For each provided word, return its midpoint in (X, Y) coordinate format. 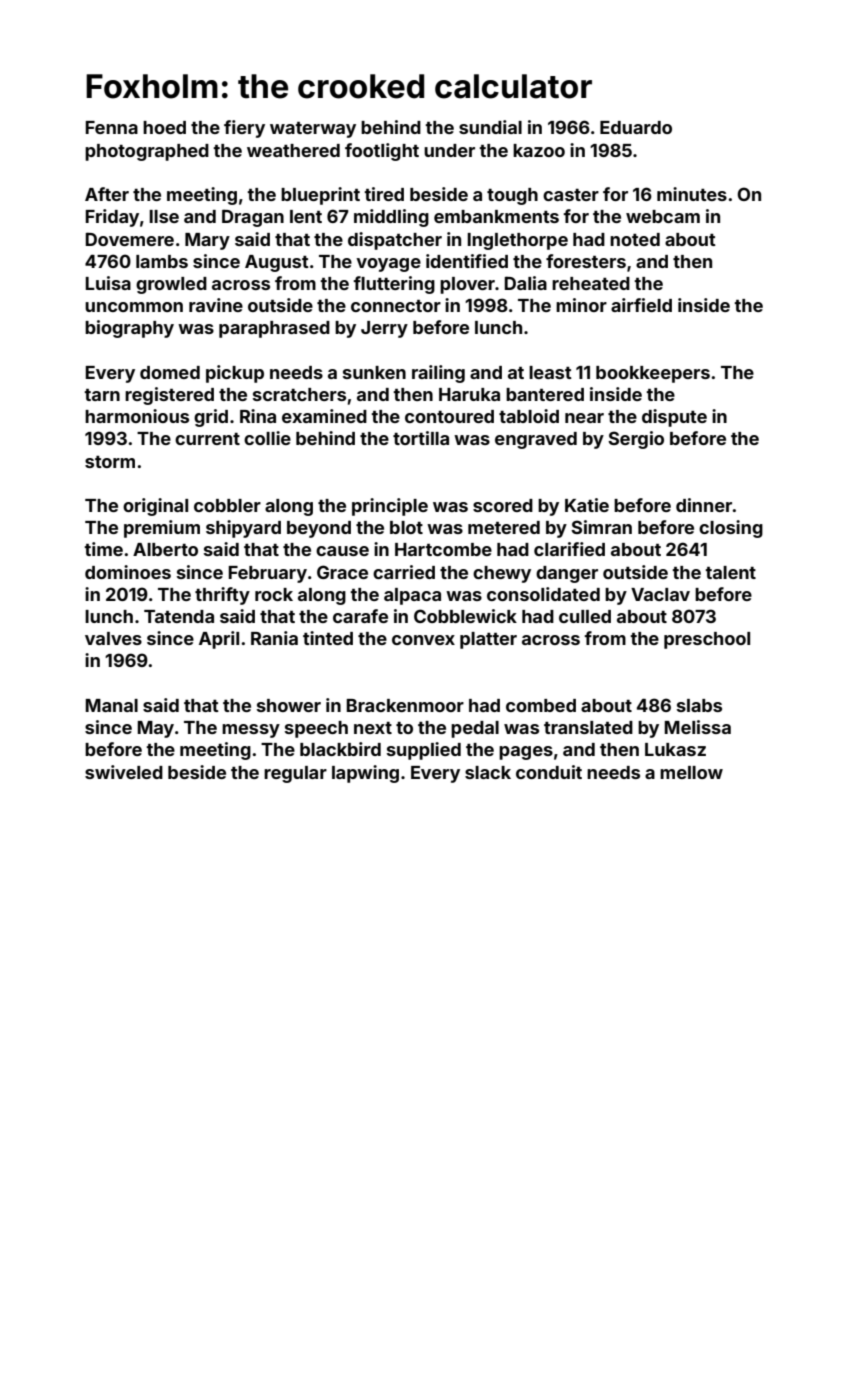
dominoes (128, 572)
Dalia (526, 283)
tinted (328, 638)
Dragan (253, 218)
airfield (641, 305)
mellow (691, 772)
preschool (707, 640)
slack (488, 772)
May (156, 729)
